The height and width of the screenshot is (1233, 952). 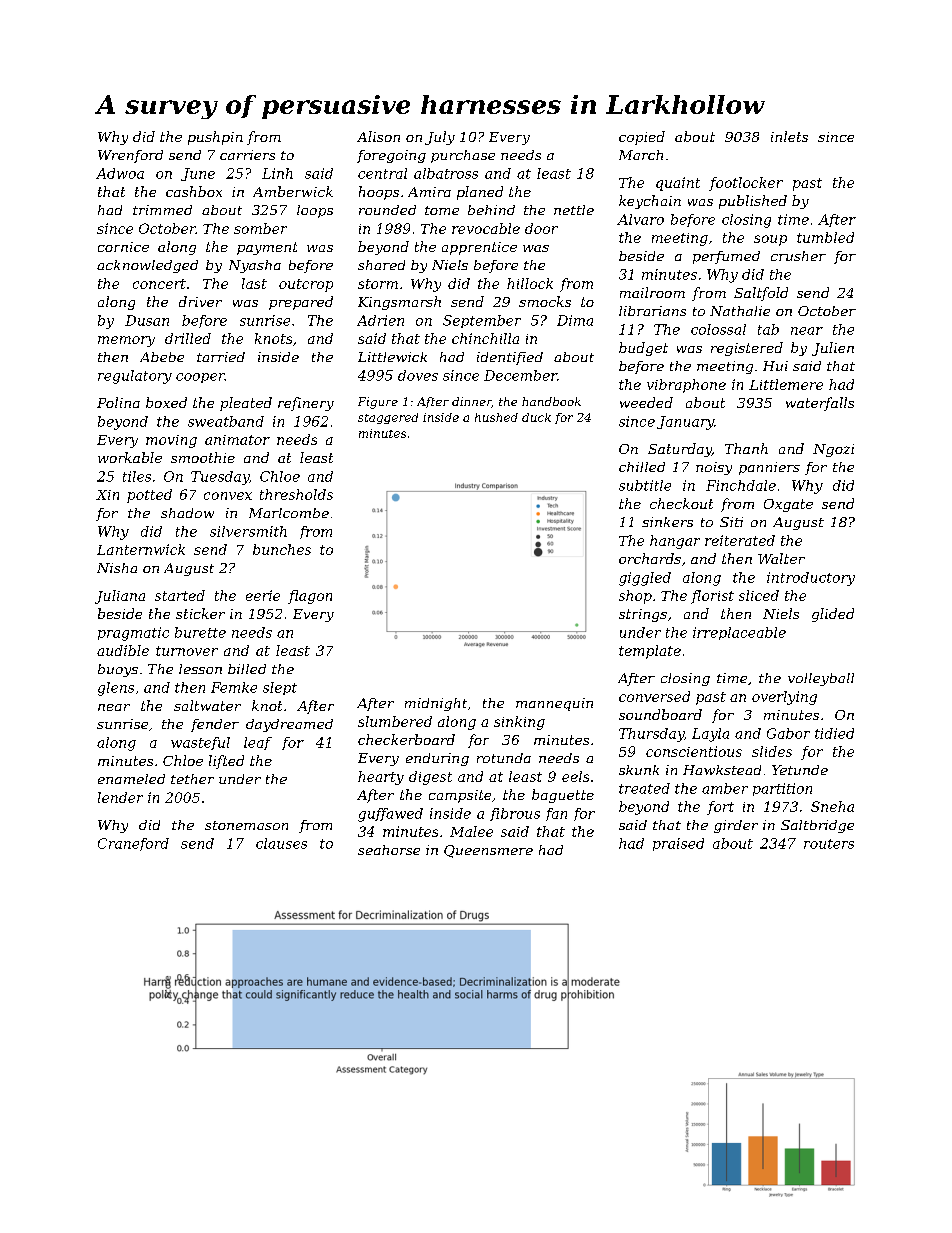 What do you see at coordinates (237, 440) in the screenshot?
I see `animator` at bounding box center [237, 440].
